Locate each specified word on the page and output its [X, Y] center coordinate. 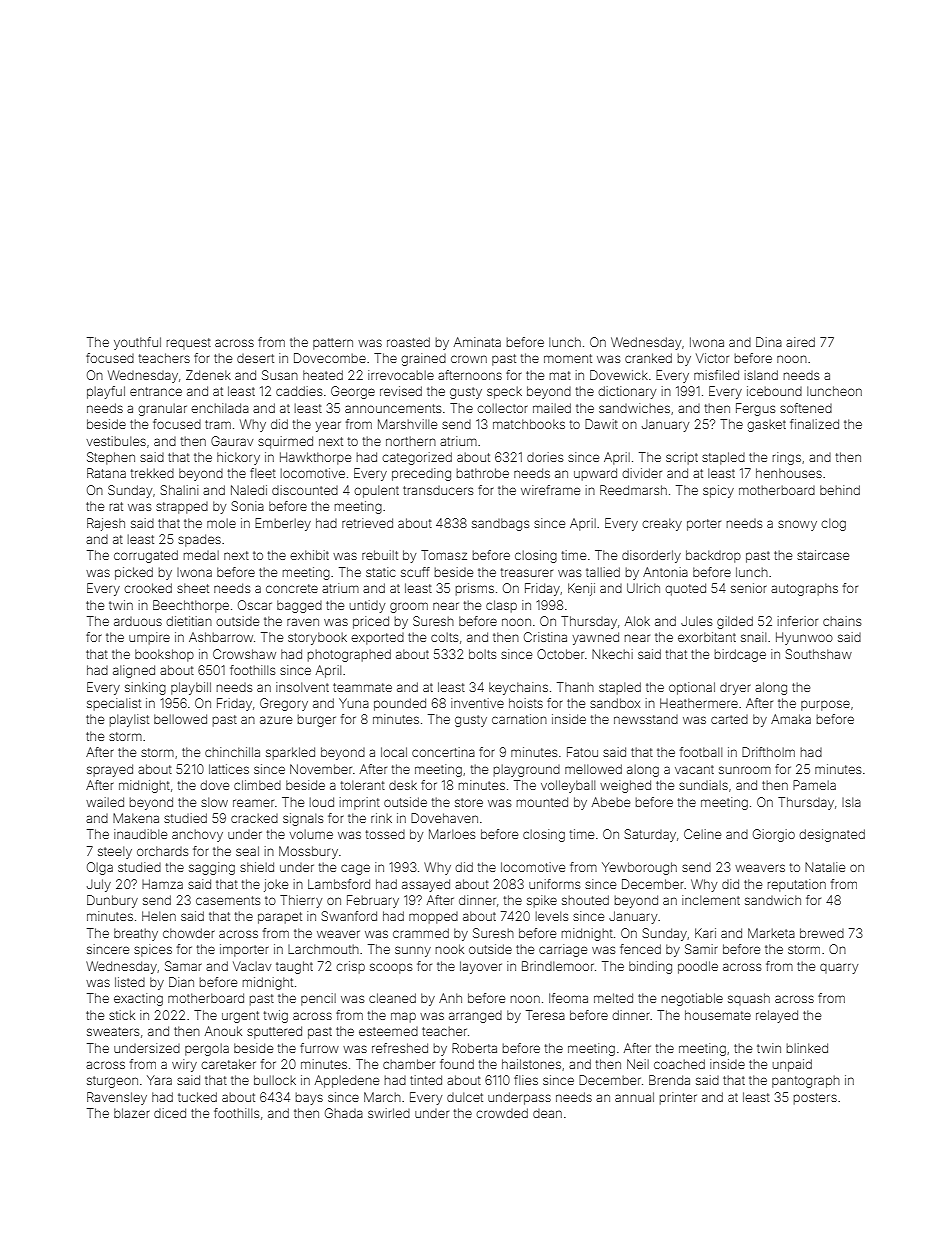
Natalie [825, 867]
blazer [132, 1113]
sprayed [110, 770]
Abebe [611, 802]
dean [547, 1113]
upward [595, 474]
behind [840, 490]
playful [106, 392]
